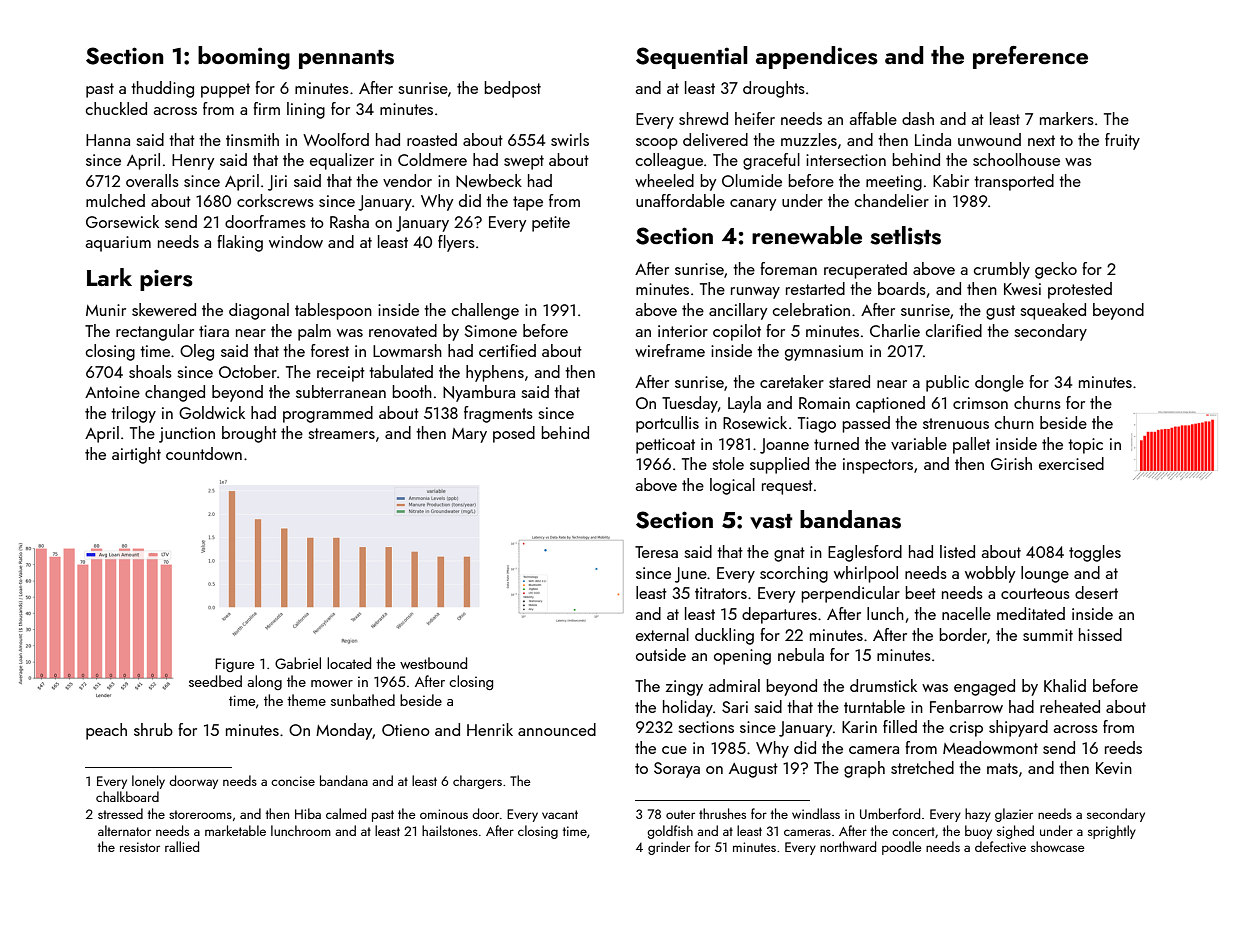  I want to click on rallied, so click(182, 846).
